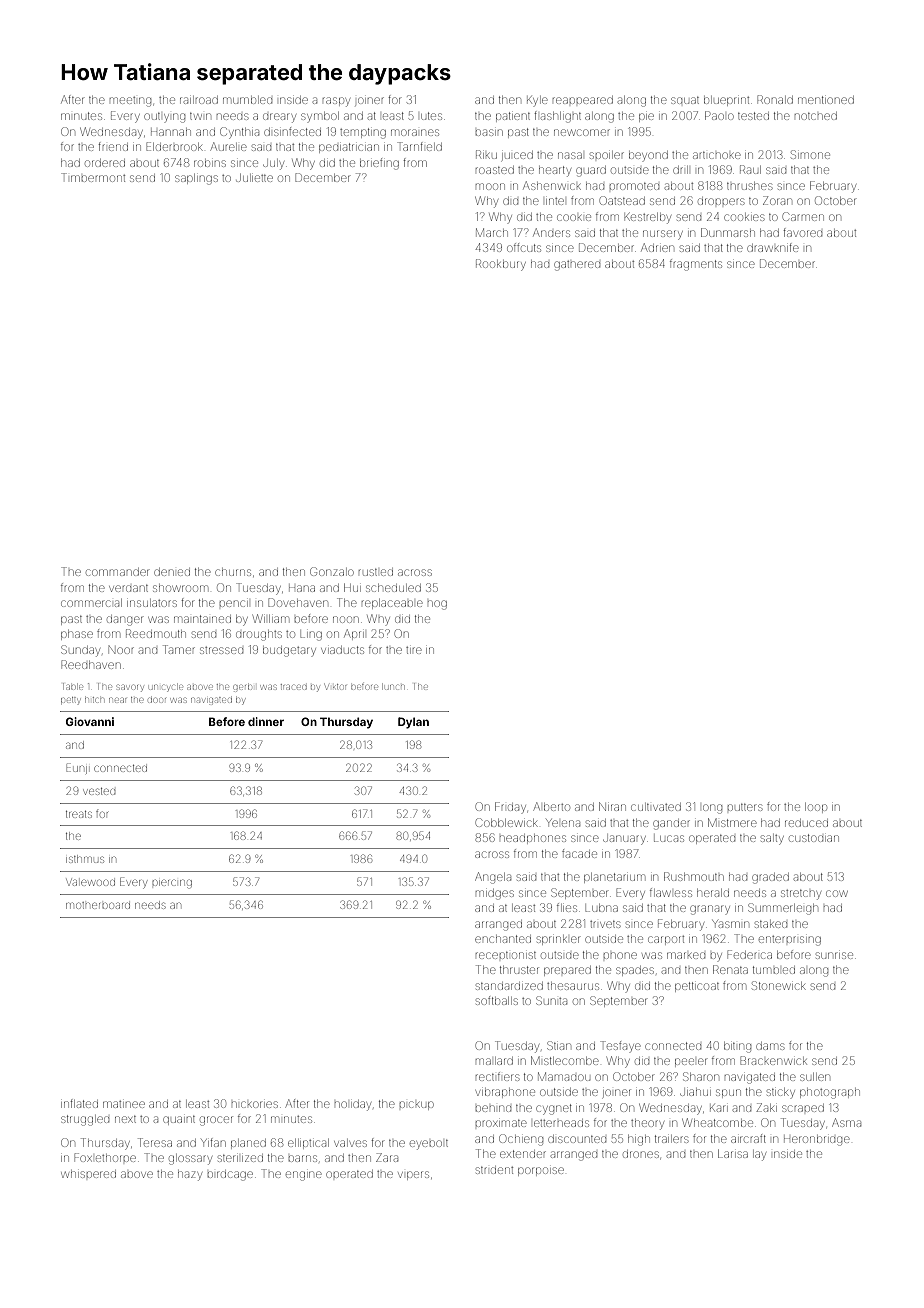  What do you see at coordinates (190, 1176) in the image?
I see `hazy` at bounding box center [190, 1176].
